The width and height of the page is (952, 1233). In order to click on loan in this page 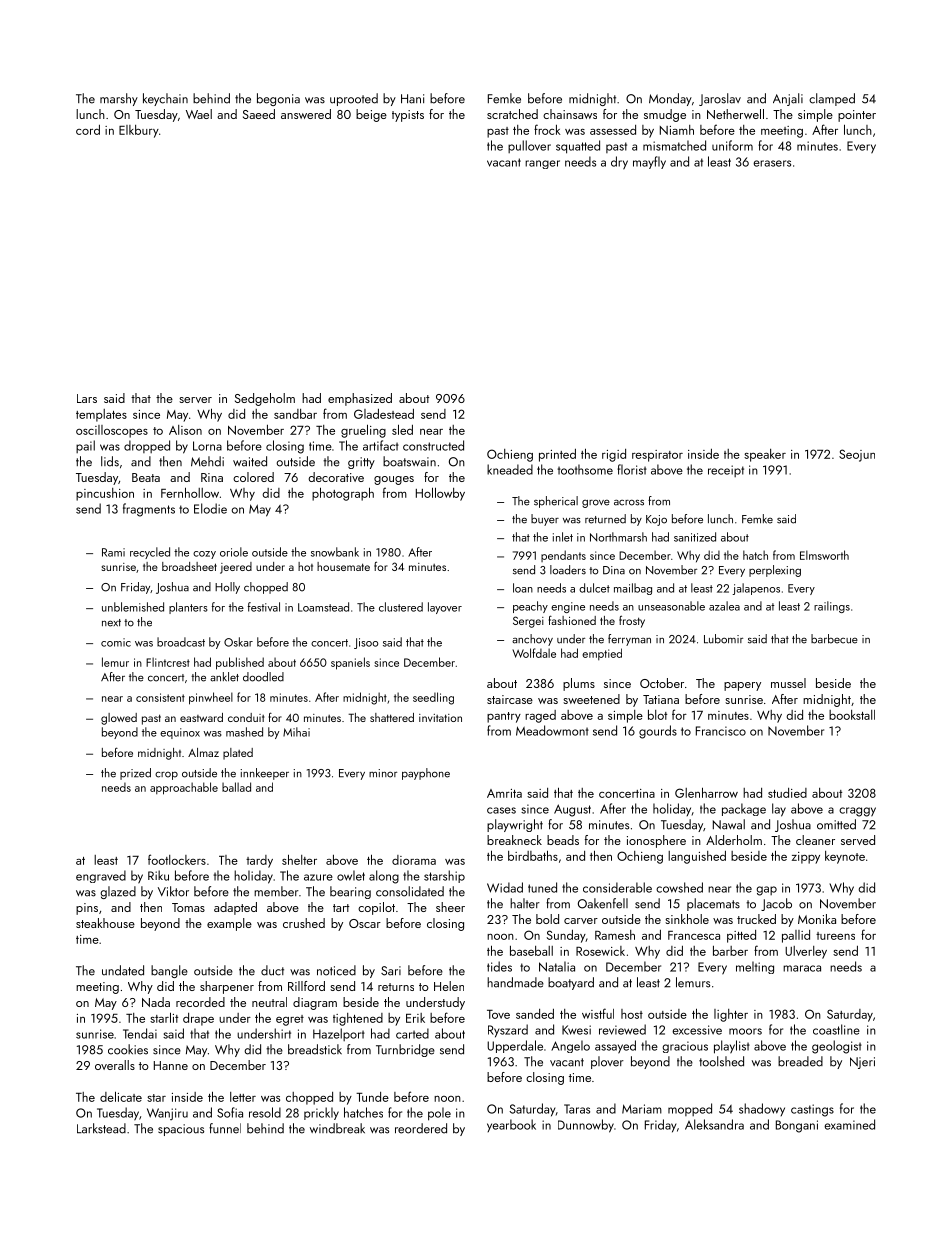, I will do `click(523, 588)`.
